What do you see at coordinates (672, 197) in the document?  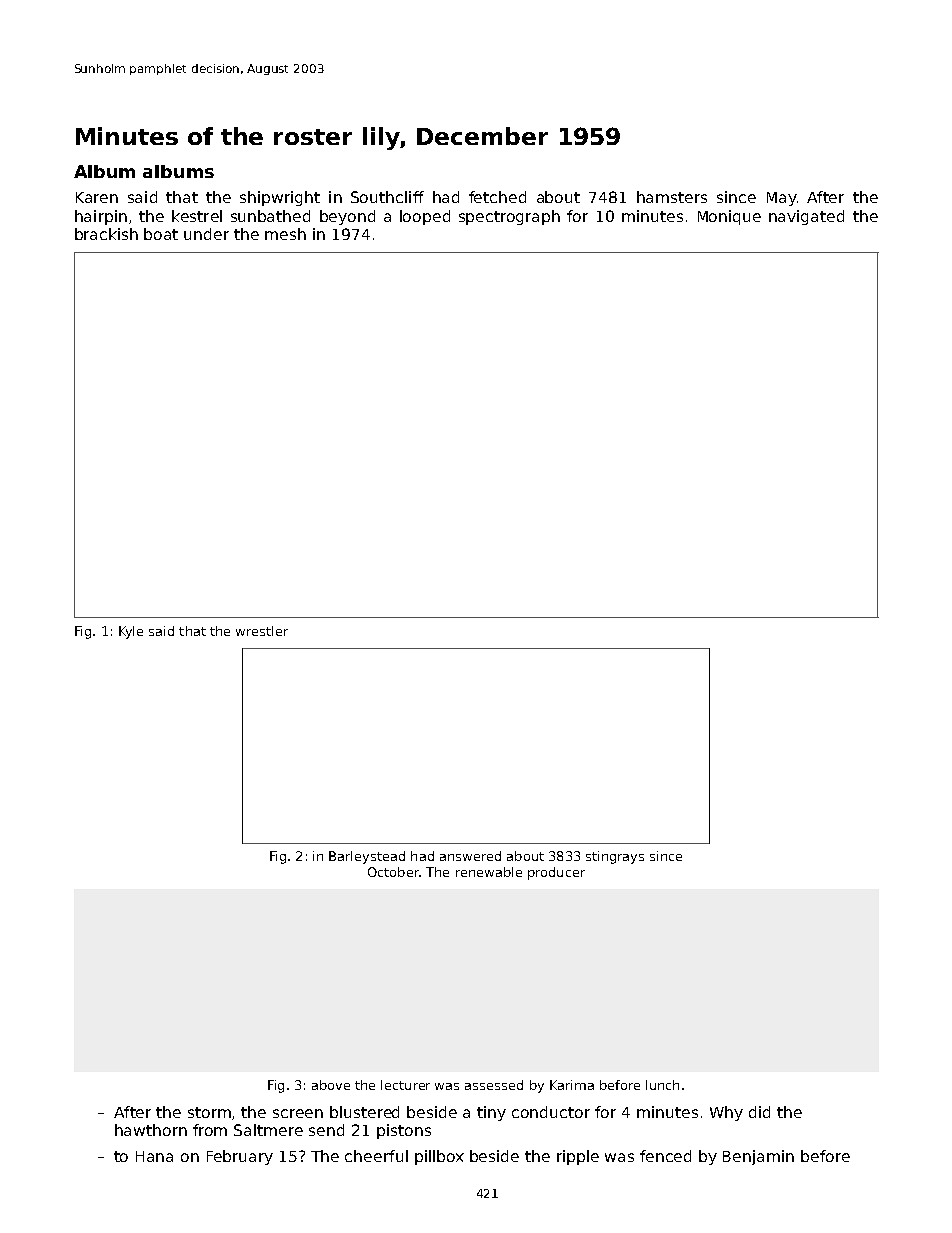 I see `hamsters` at bounding box center [672, 197].
